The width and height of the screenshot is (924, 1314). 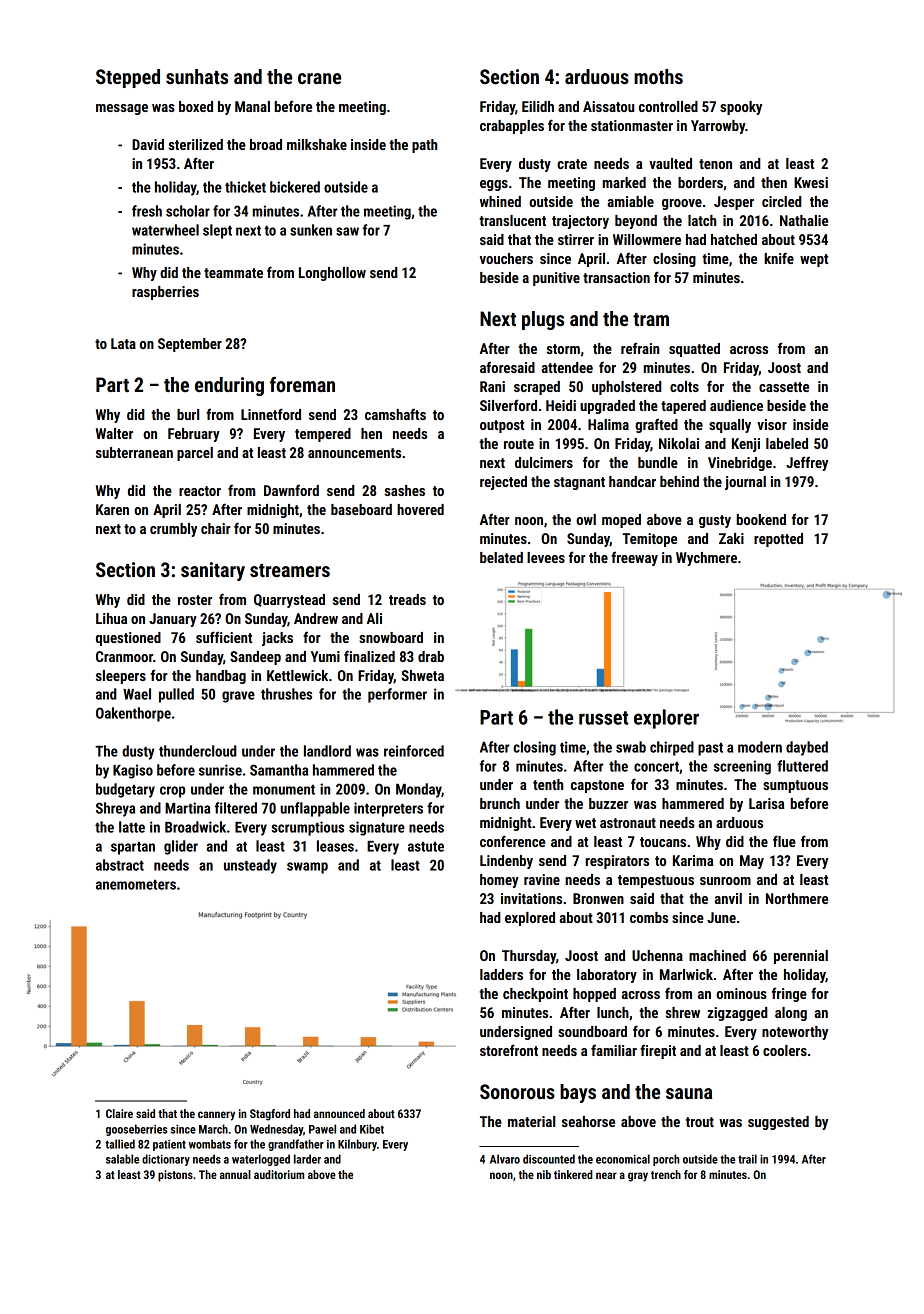 What do you see at coordinates (407, 599) in the screenshot?
I see `treads` at bounding box center [407, 599].
